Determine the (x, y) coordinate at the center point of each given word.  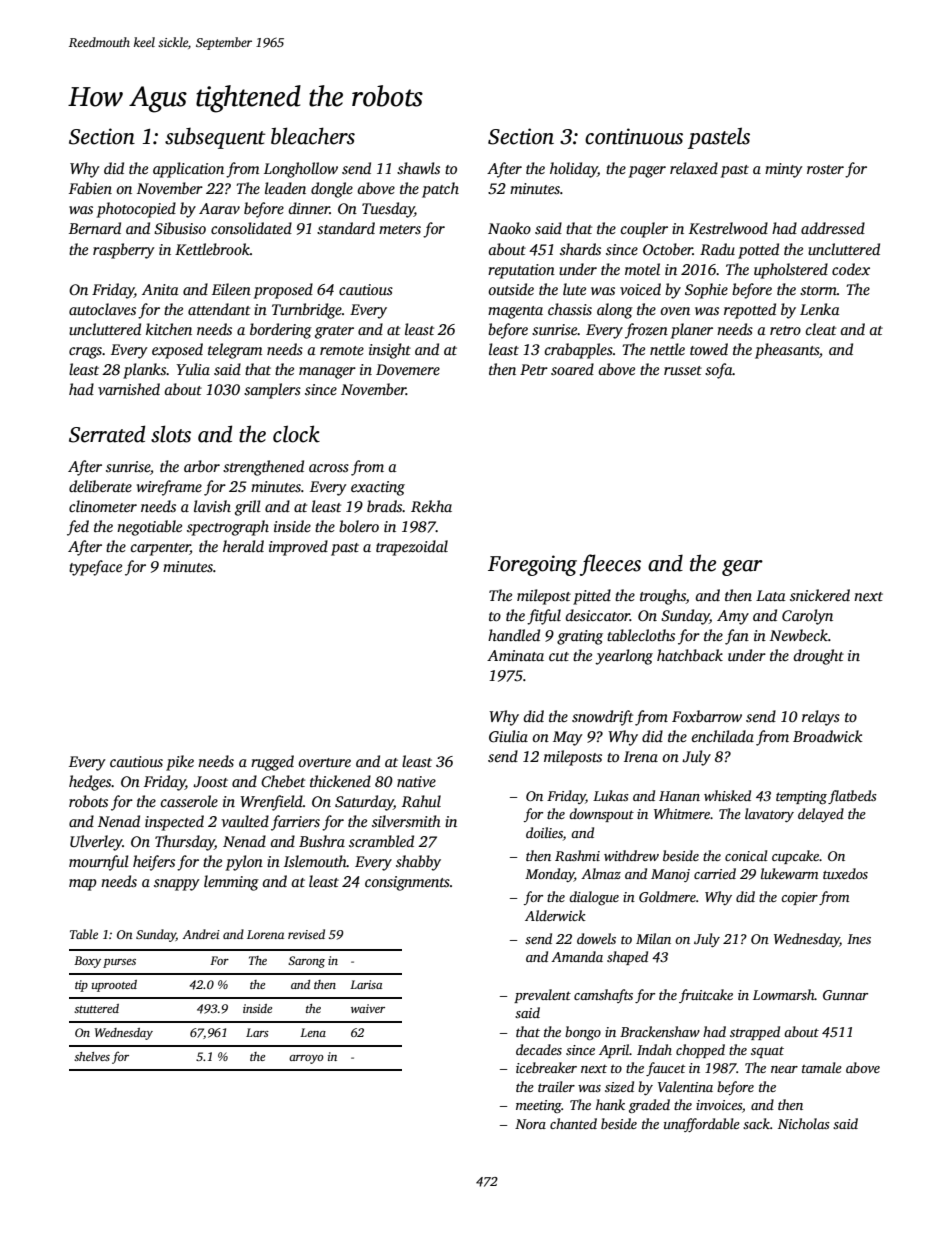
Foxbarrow (707, 716)
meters (400, 229)
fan (737, 637)
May (568, 738)
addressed (833, 228)
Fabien (90, 188)
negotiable (149, 528)
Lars (257, 1032)
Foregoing (532, 565)
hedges (90, 783)
